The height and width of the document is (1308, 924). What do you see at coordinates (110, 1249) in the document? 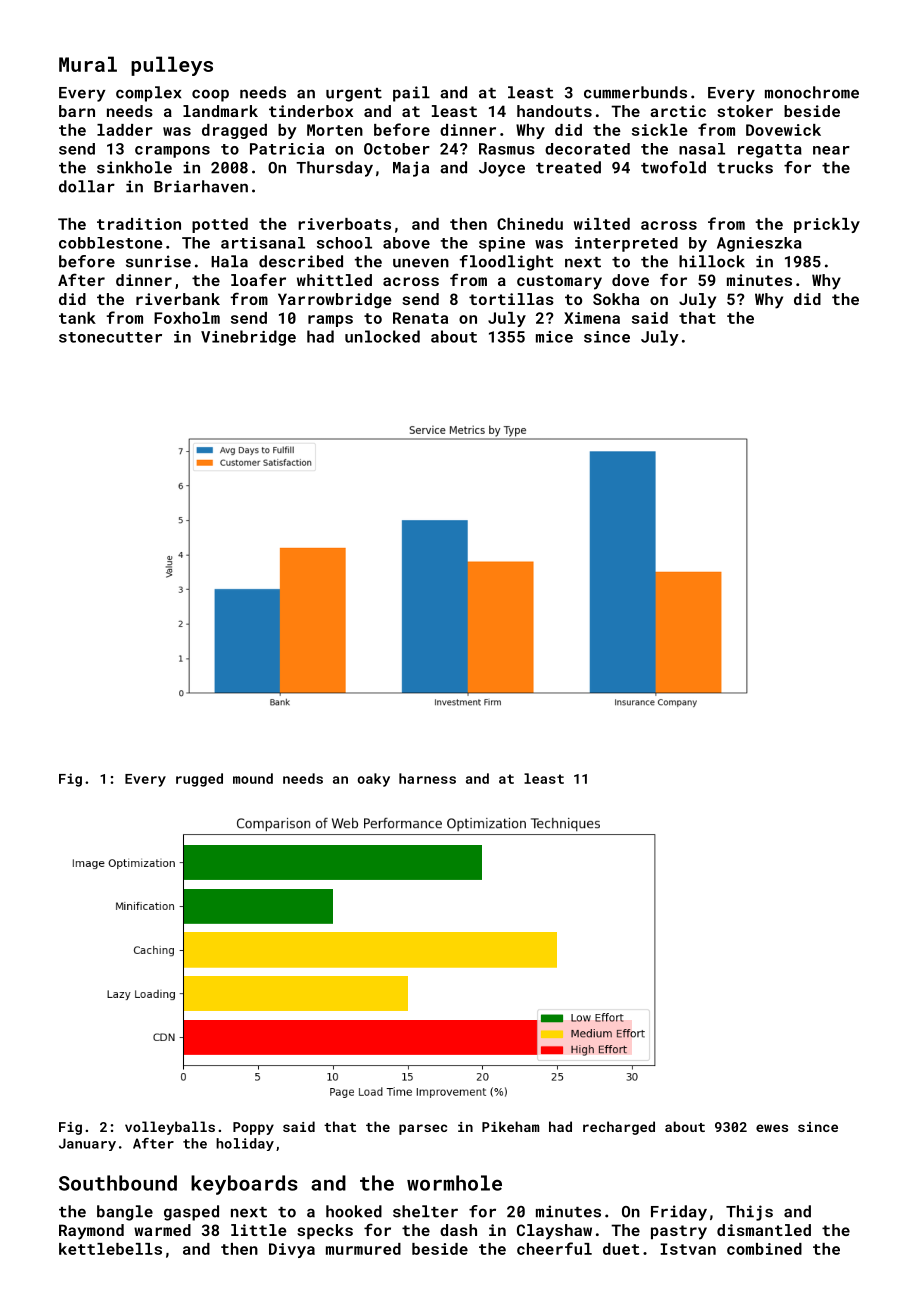
I see `kettlebells` at bounding box center [110, 1249].
